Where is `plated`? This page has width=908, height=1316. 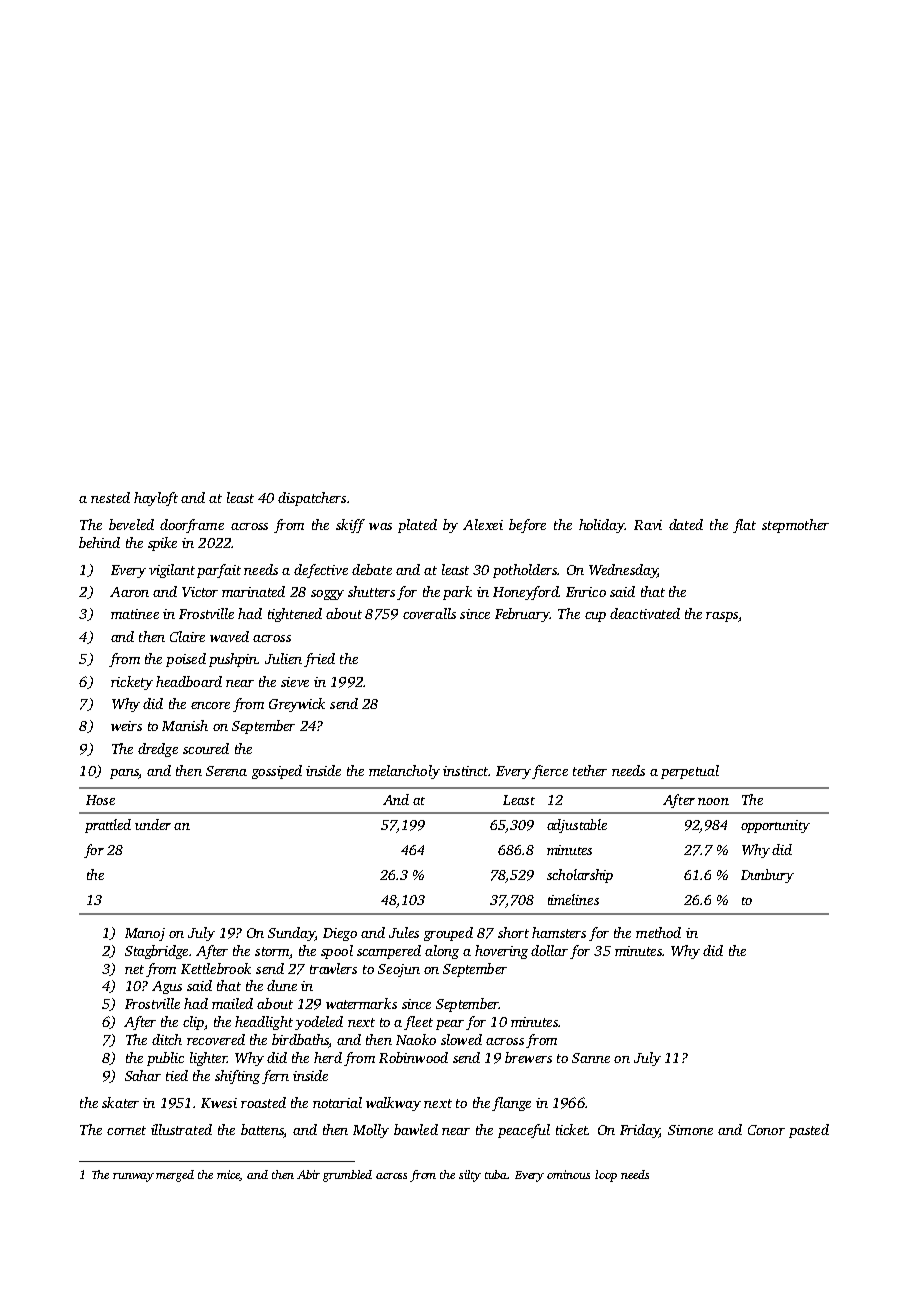
plated is located at coordinates (417, 526).
